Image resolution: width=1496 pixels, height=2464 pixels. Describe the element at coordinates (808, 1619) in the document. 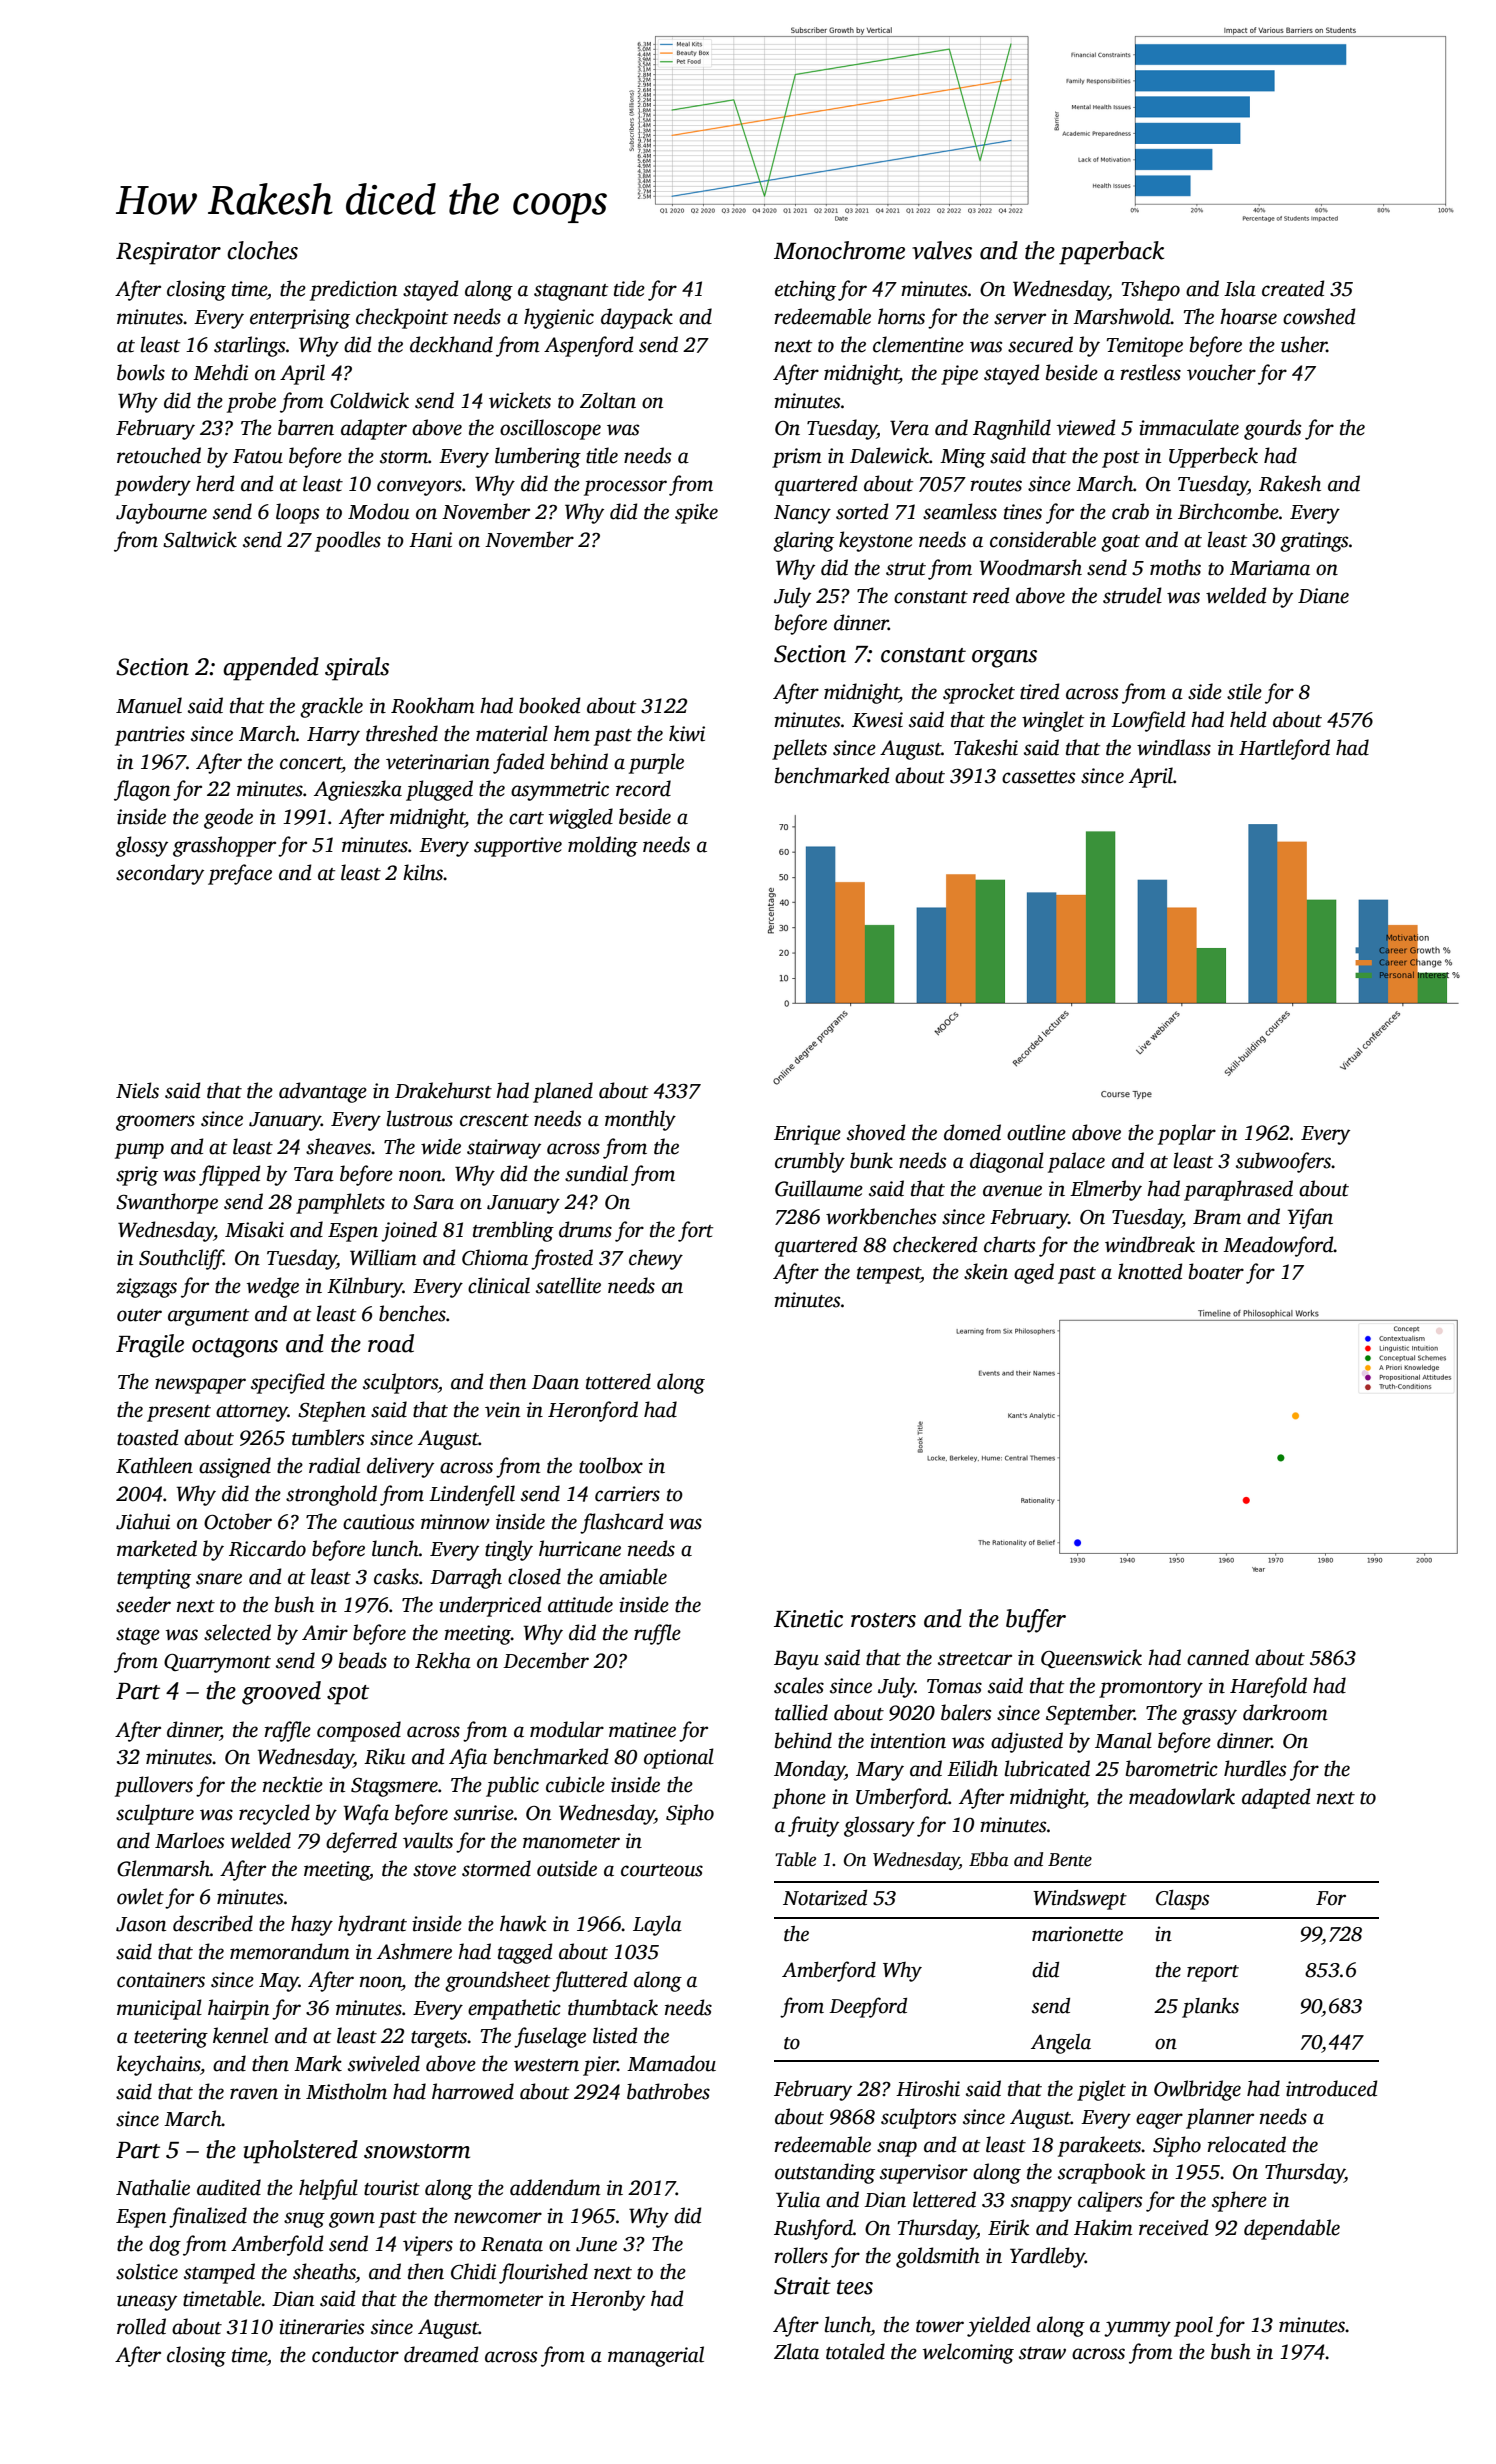

I see `Kinetic` at that location.
